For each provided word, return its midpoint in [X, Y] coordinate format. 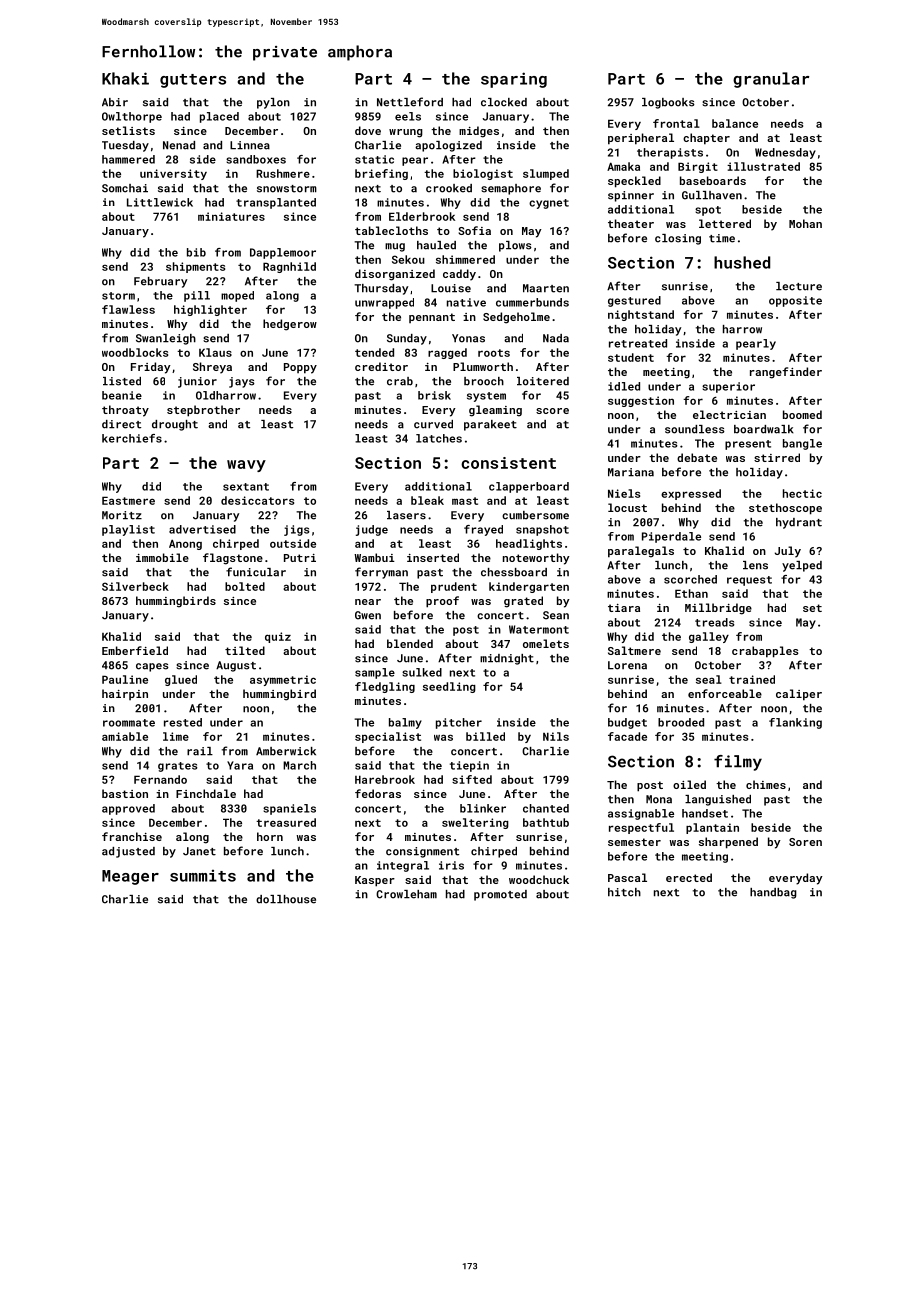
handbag [773, 893]
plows [515, 246]
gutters [193, 81]
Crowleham [406, 894]
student [631, 357]
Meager [130, 877]
